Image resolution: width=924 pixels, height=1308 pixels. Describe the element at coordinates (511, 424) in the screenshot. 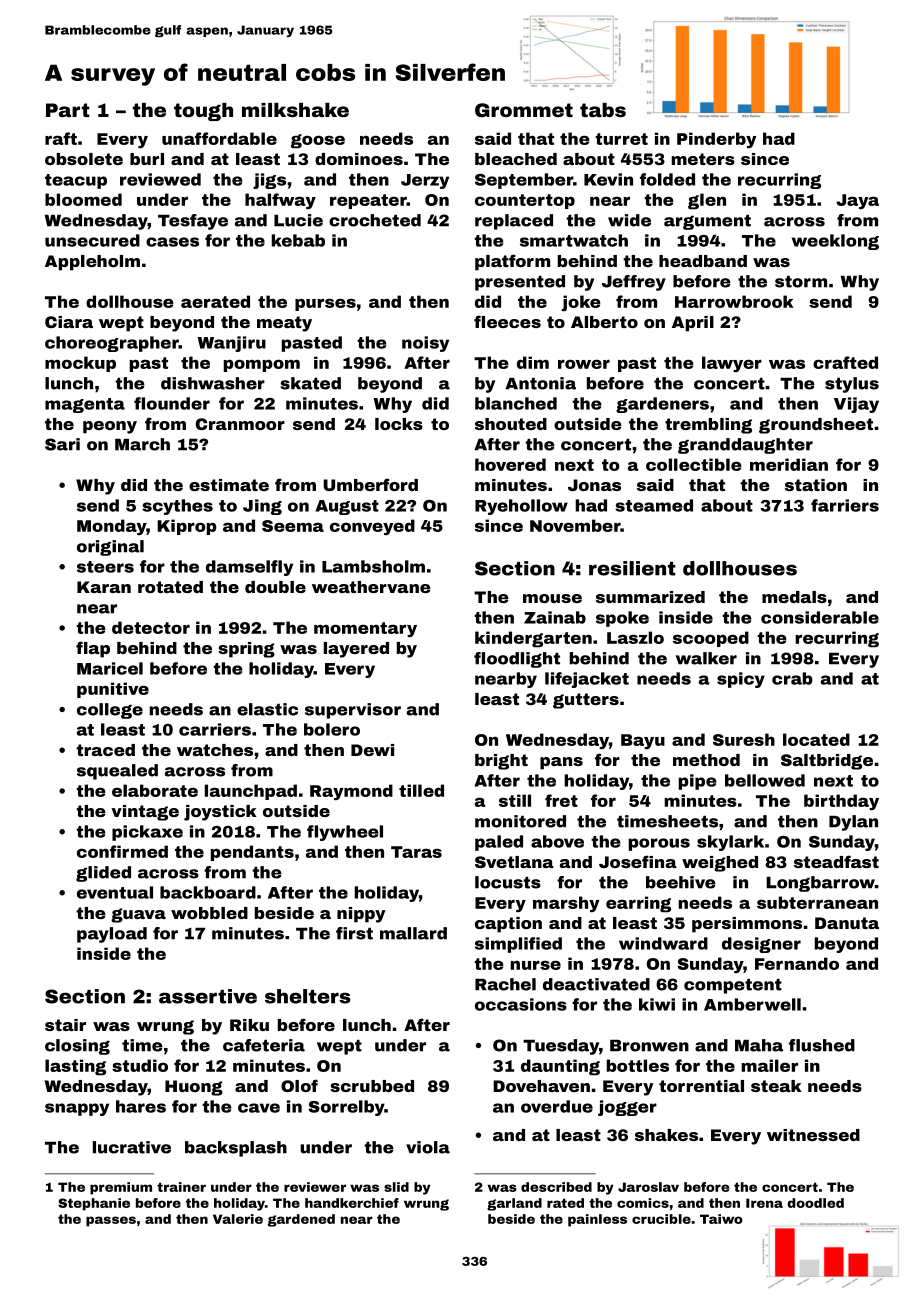

I see `shouted` at that location.
